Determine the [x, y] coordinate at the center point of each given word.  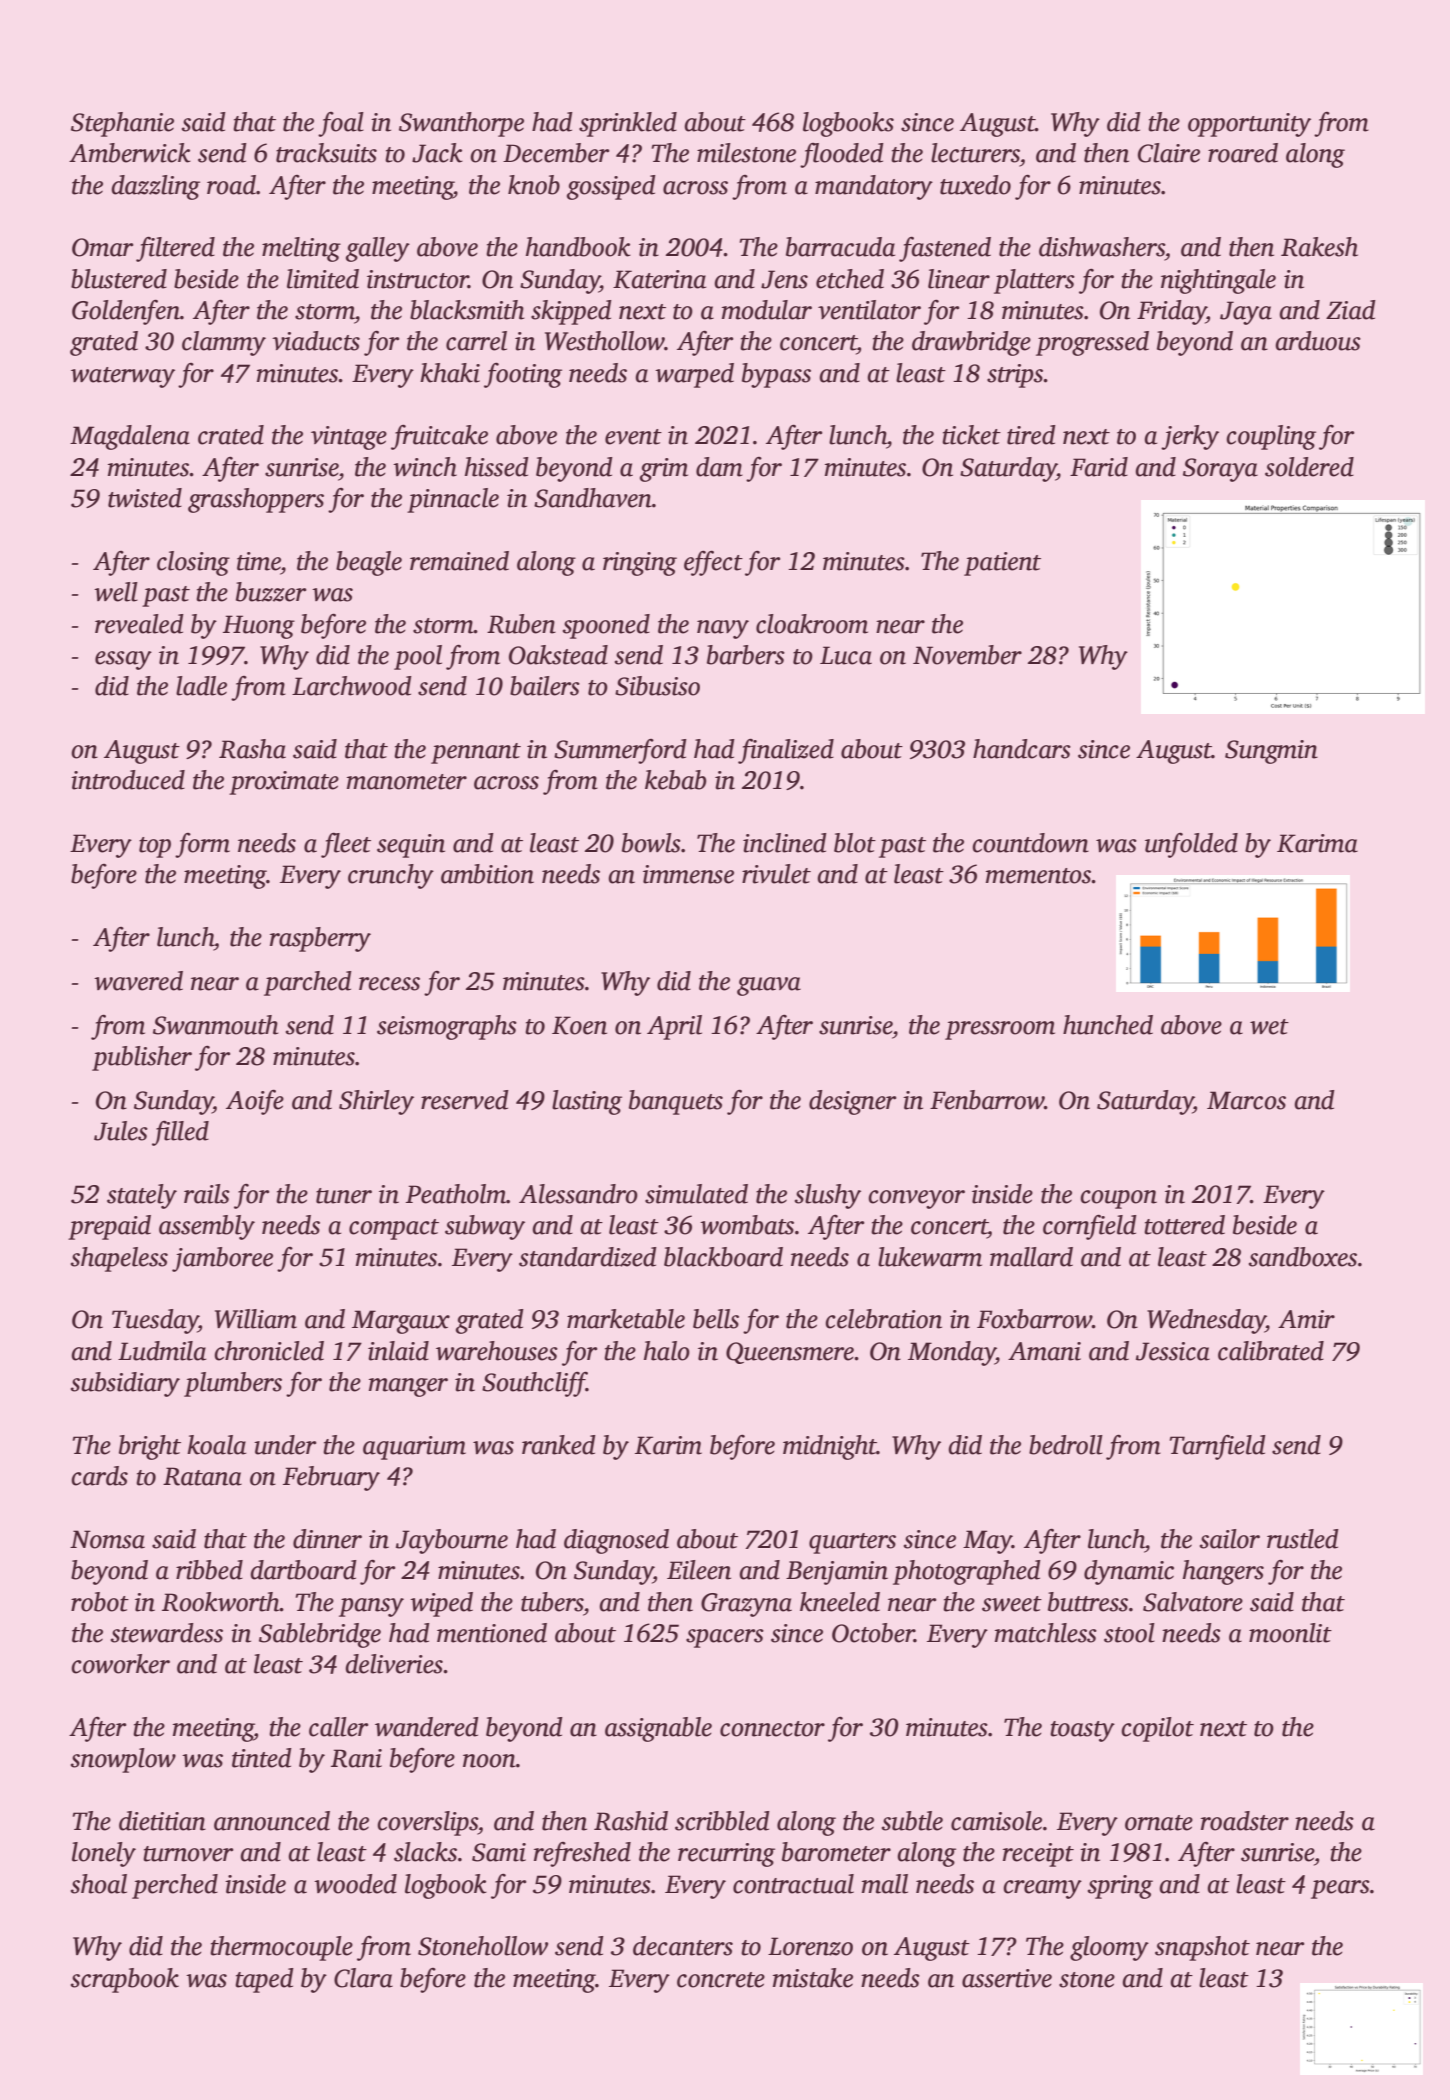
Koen [579, 1025]
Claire [1169, 153]
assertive [1007, 1978]
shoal [99, 1884]
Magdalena [130, 437]
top [155, 847]
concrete [721, 1980]
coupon [1118, 1199]
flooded [842, 155]
